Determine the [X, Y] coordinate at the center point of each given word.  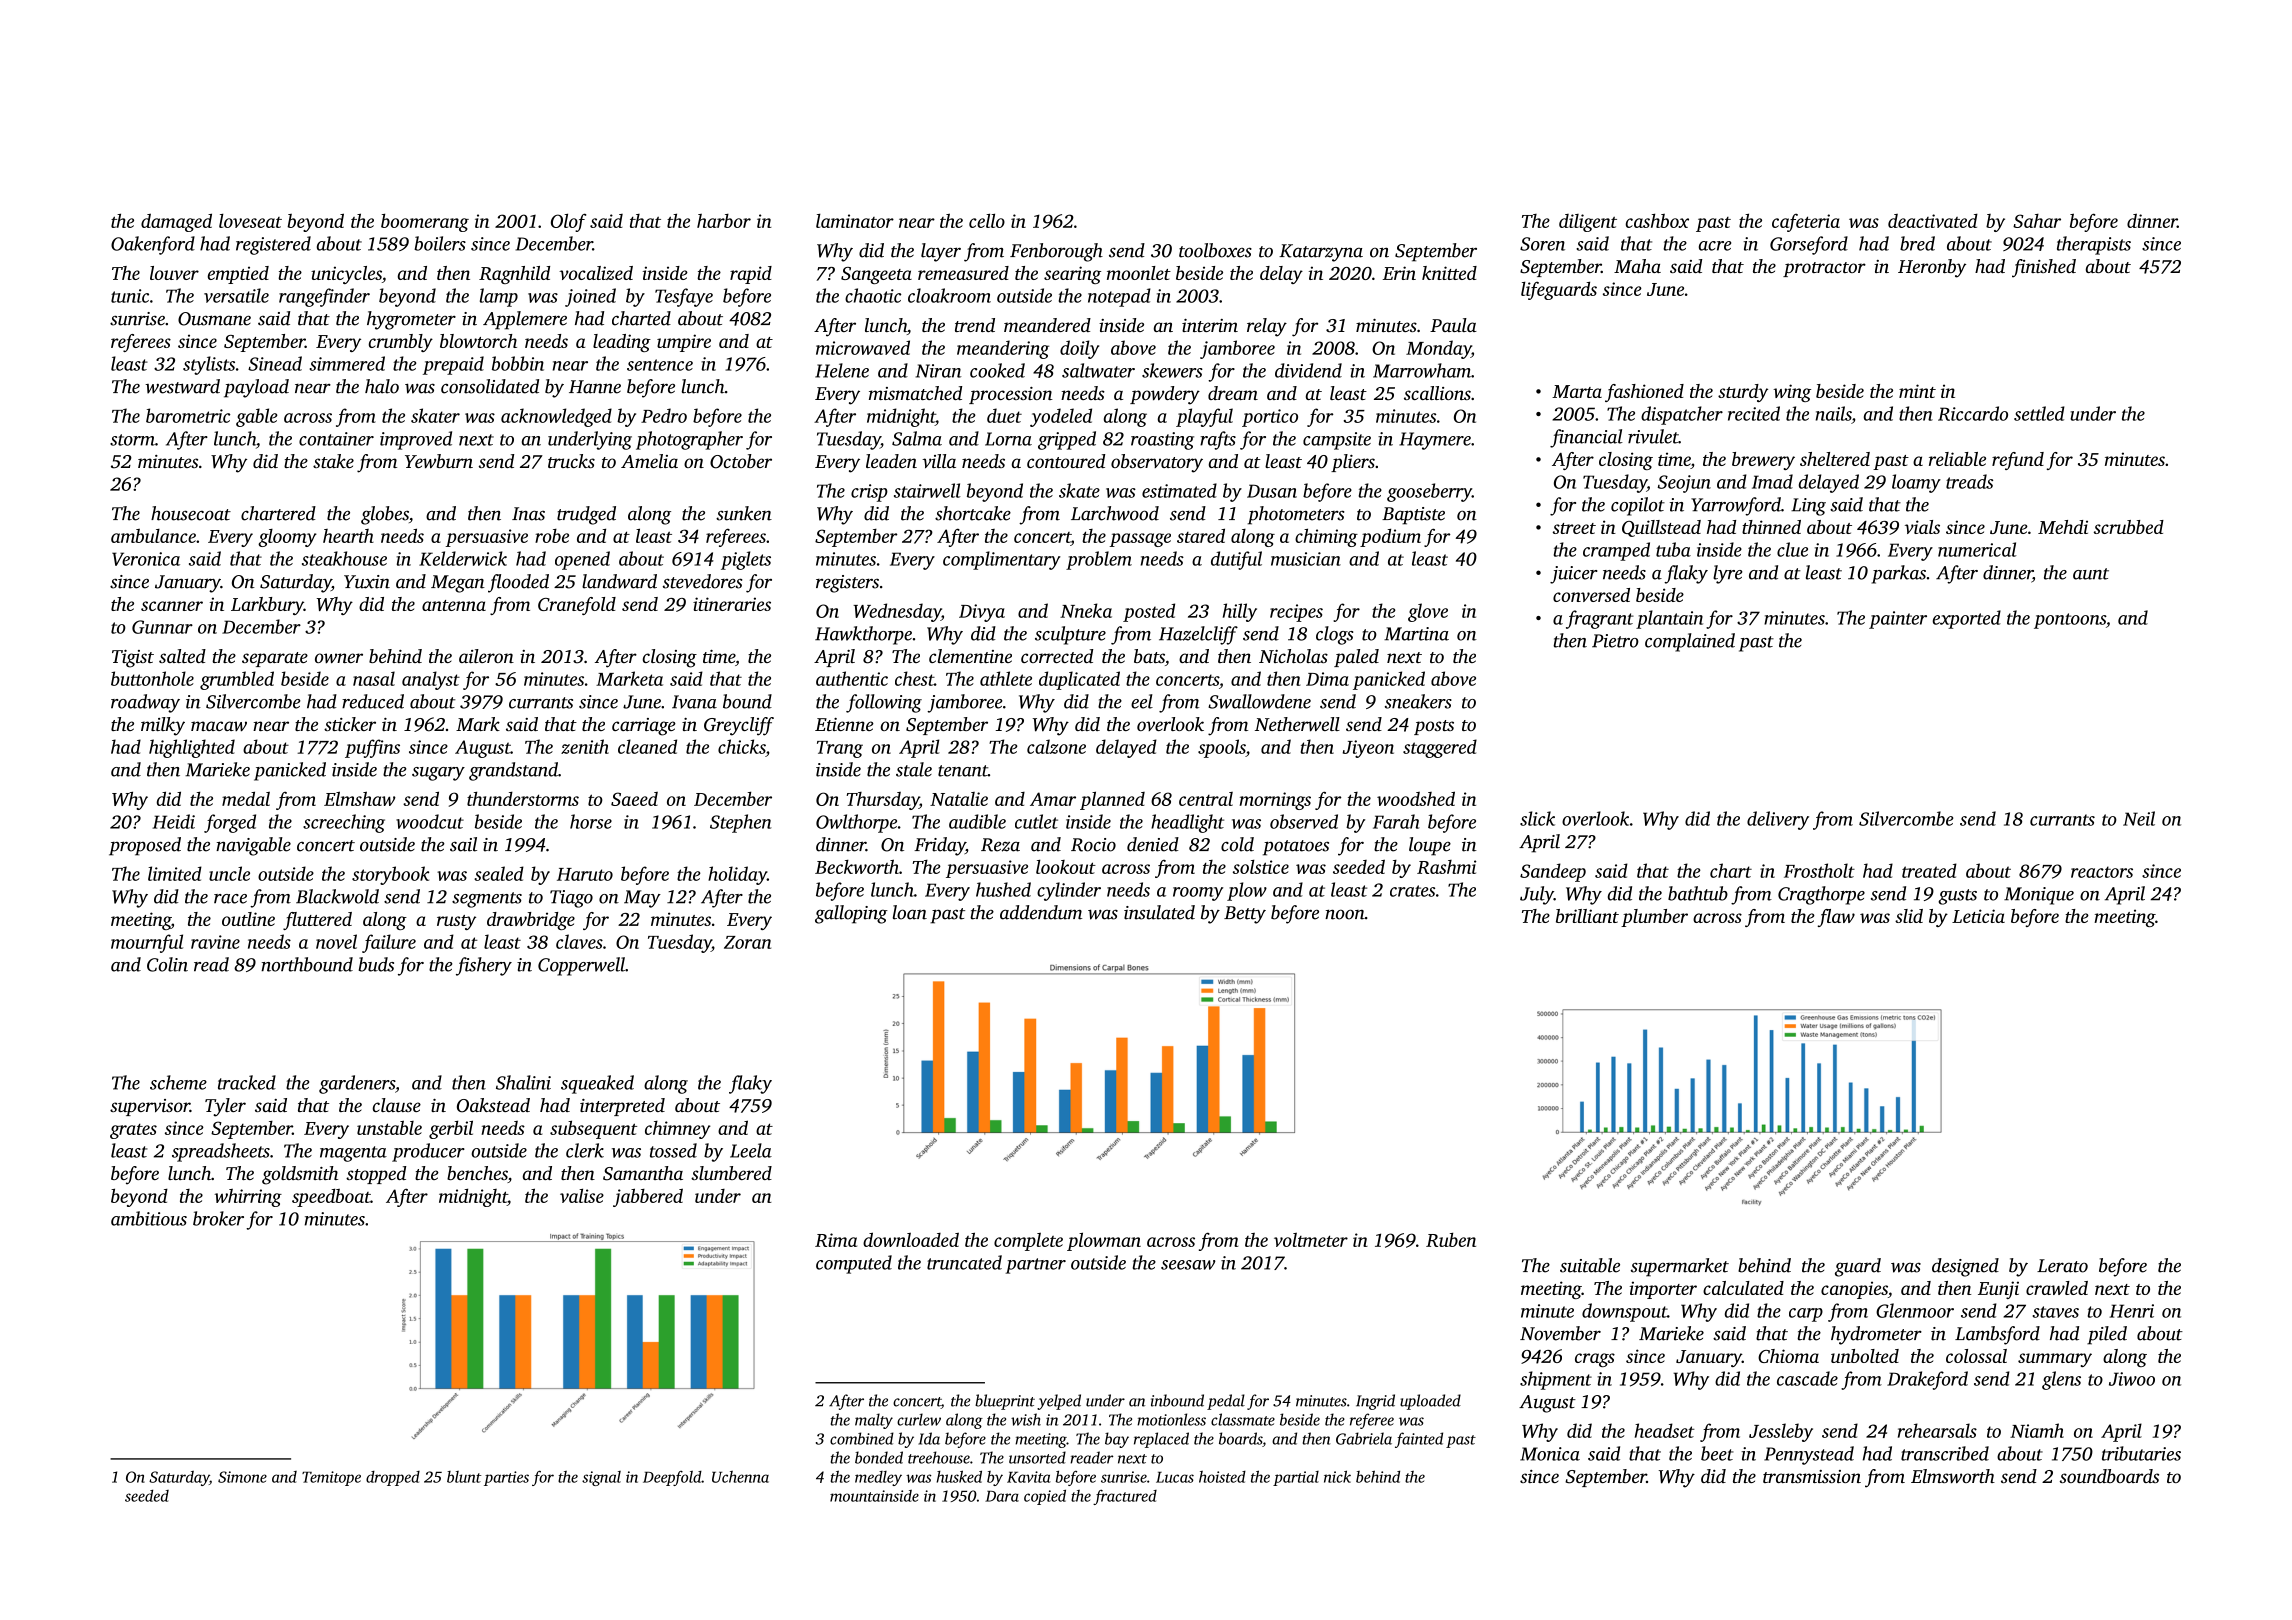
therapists [2094, 245]
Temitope [331, 1478]
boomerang [425, 223]
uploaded [1430, 1402]
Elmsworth [1953, 1476]
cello [987, 220]
